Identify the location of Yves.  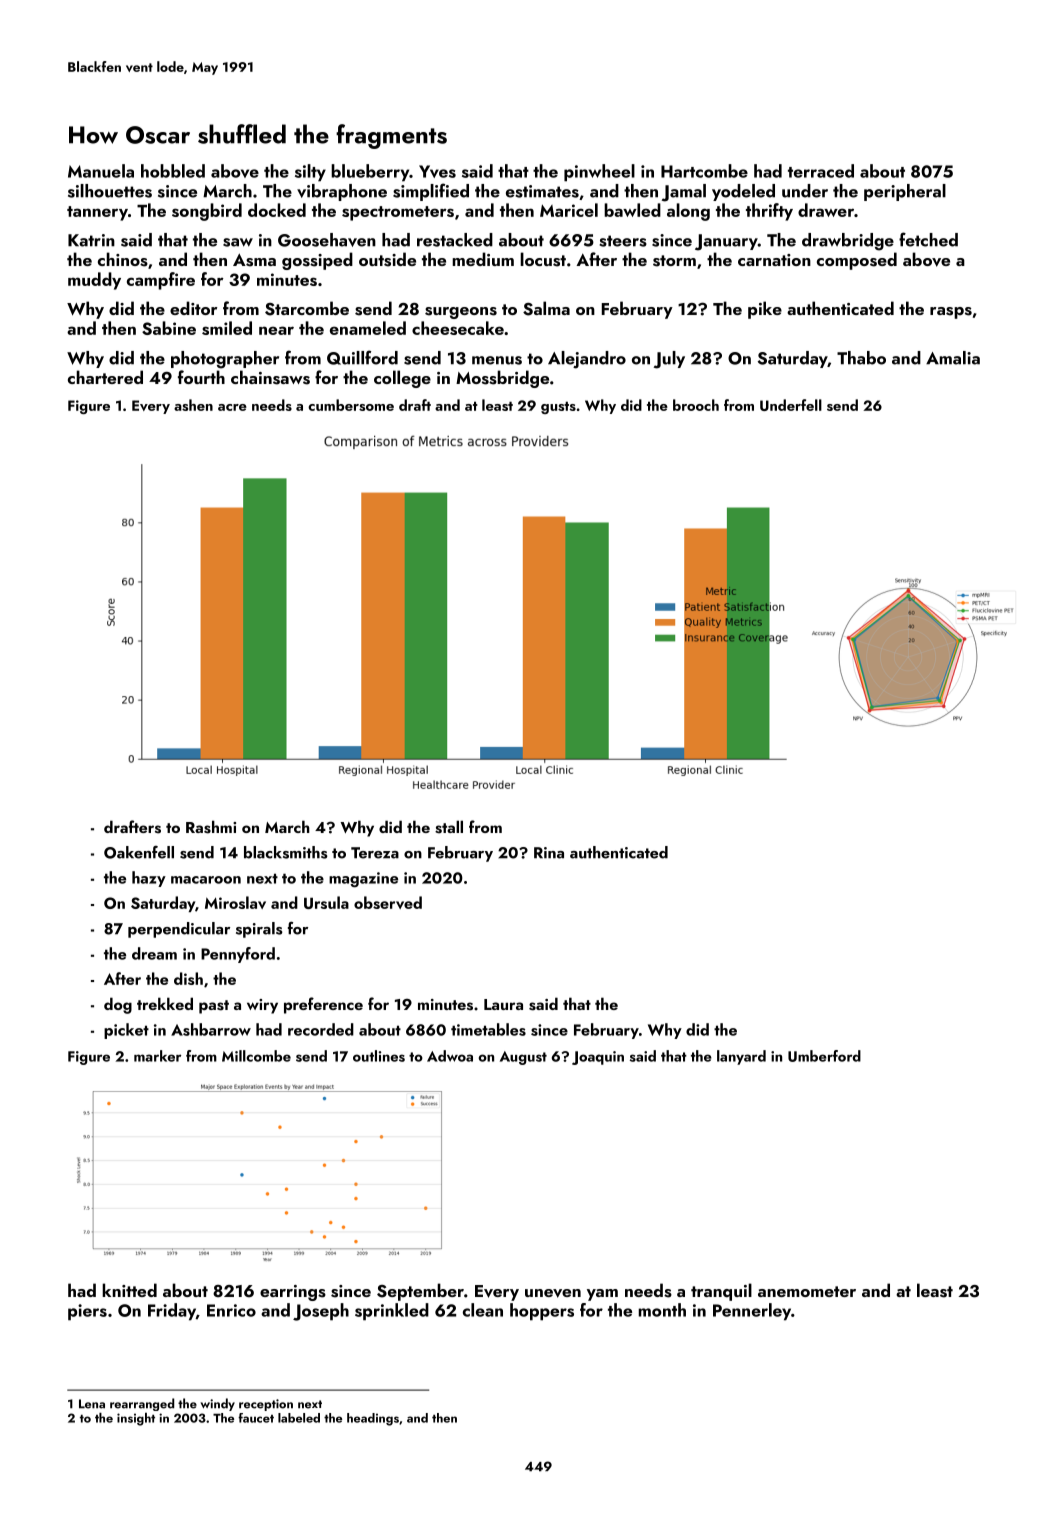
(437, 171).
